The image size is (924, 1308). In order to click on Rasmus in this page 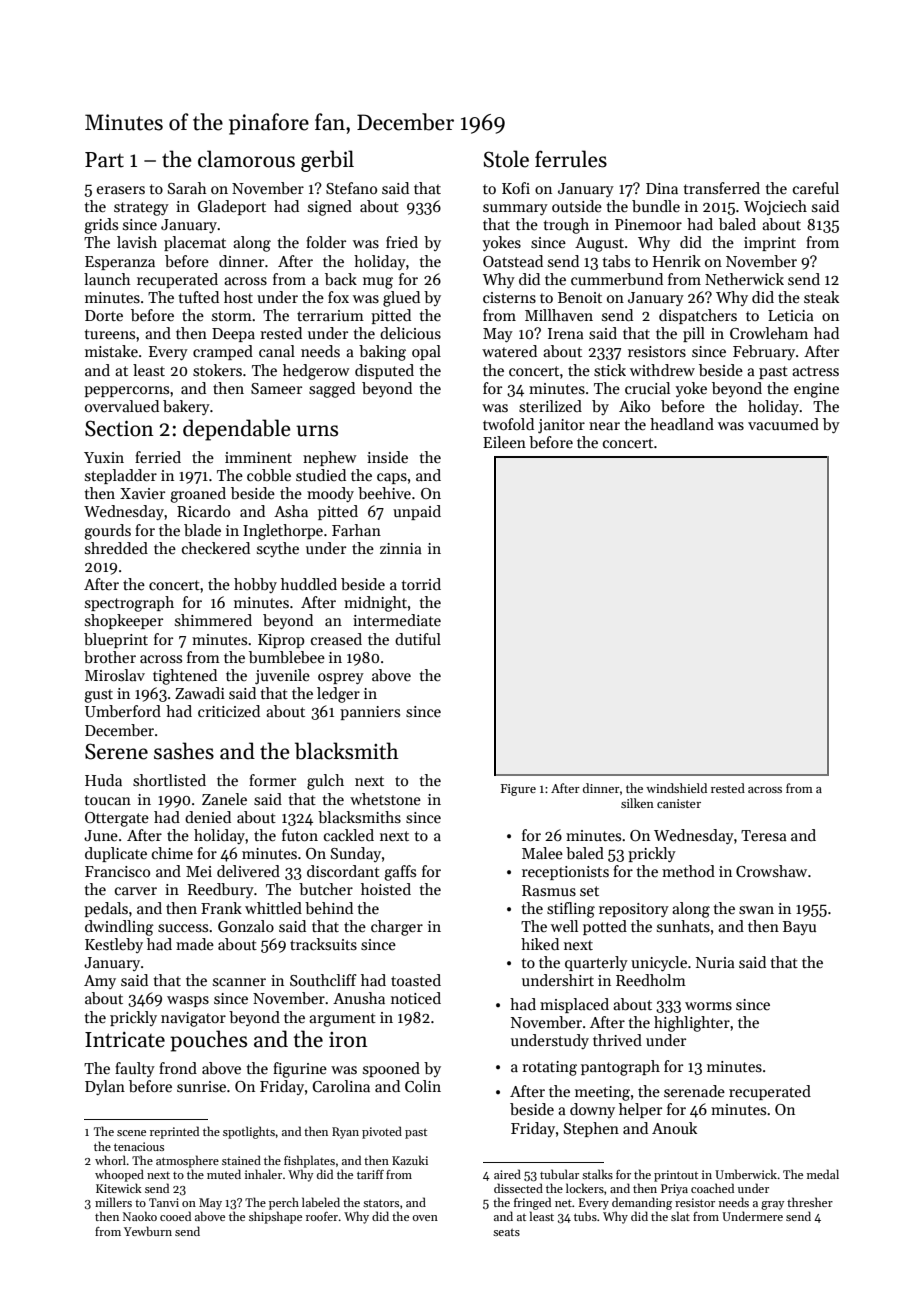, I will do `click(549, 890)`.
